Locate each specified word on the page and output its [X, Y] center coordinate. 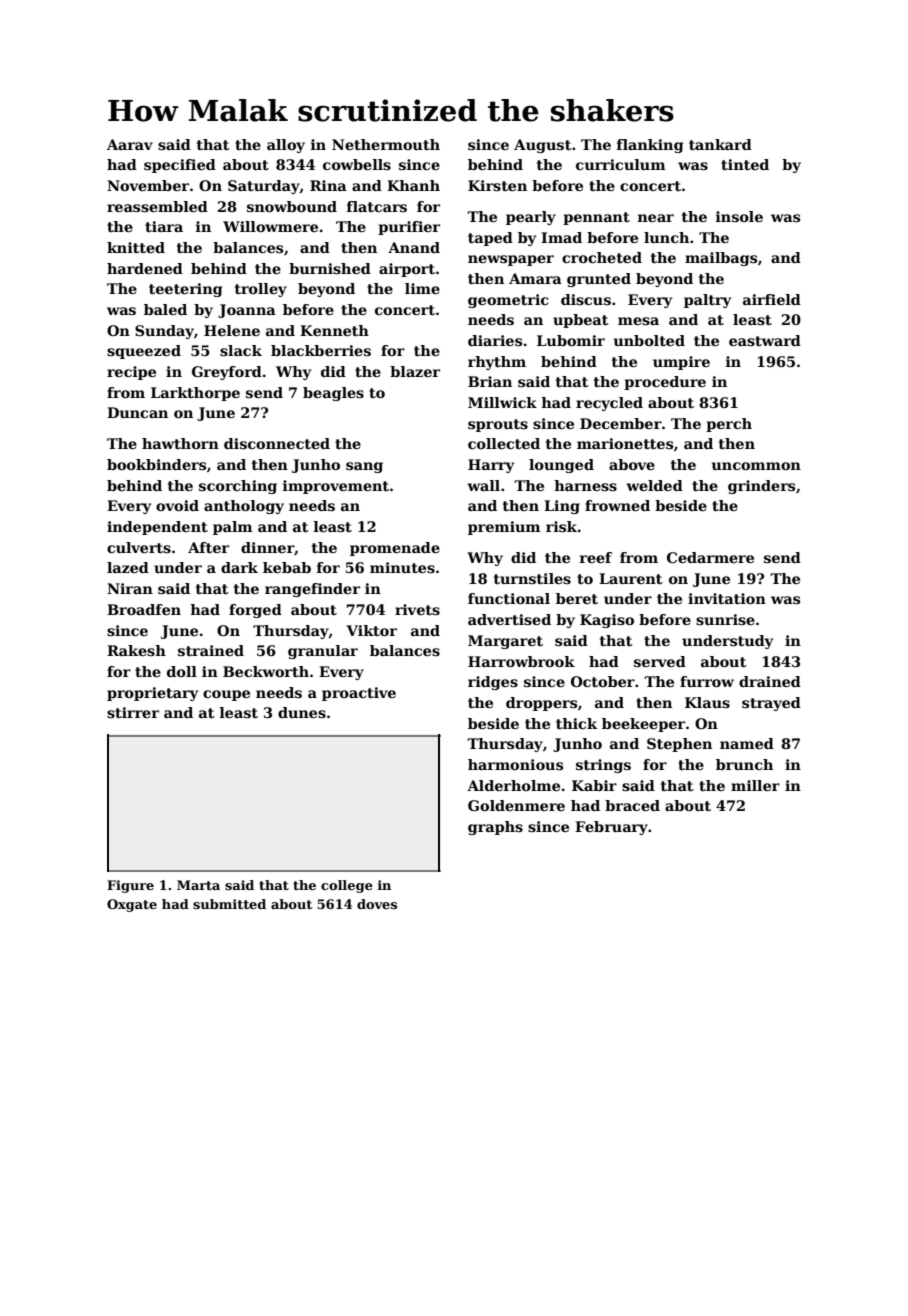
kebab [287, 567]
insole [739, 216]
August [543, 146]
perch [729, 425]
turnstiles [532, 578]
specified [180, 166]
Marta [198, 885]
